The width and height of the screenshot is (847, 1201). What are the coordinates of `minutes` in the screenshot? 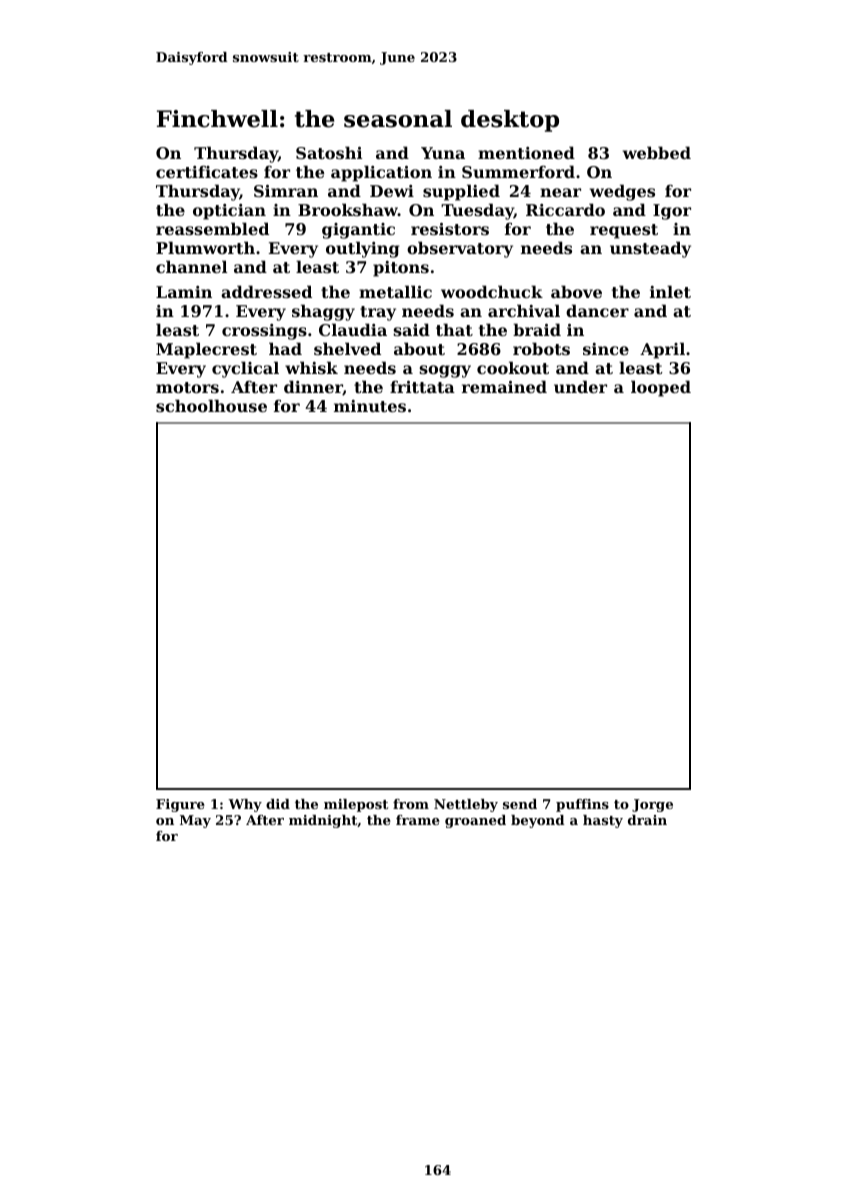 It's located at (370, 406).
